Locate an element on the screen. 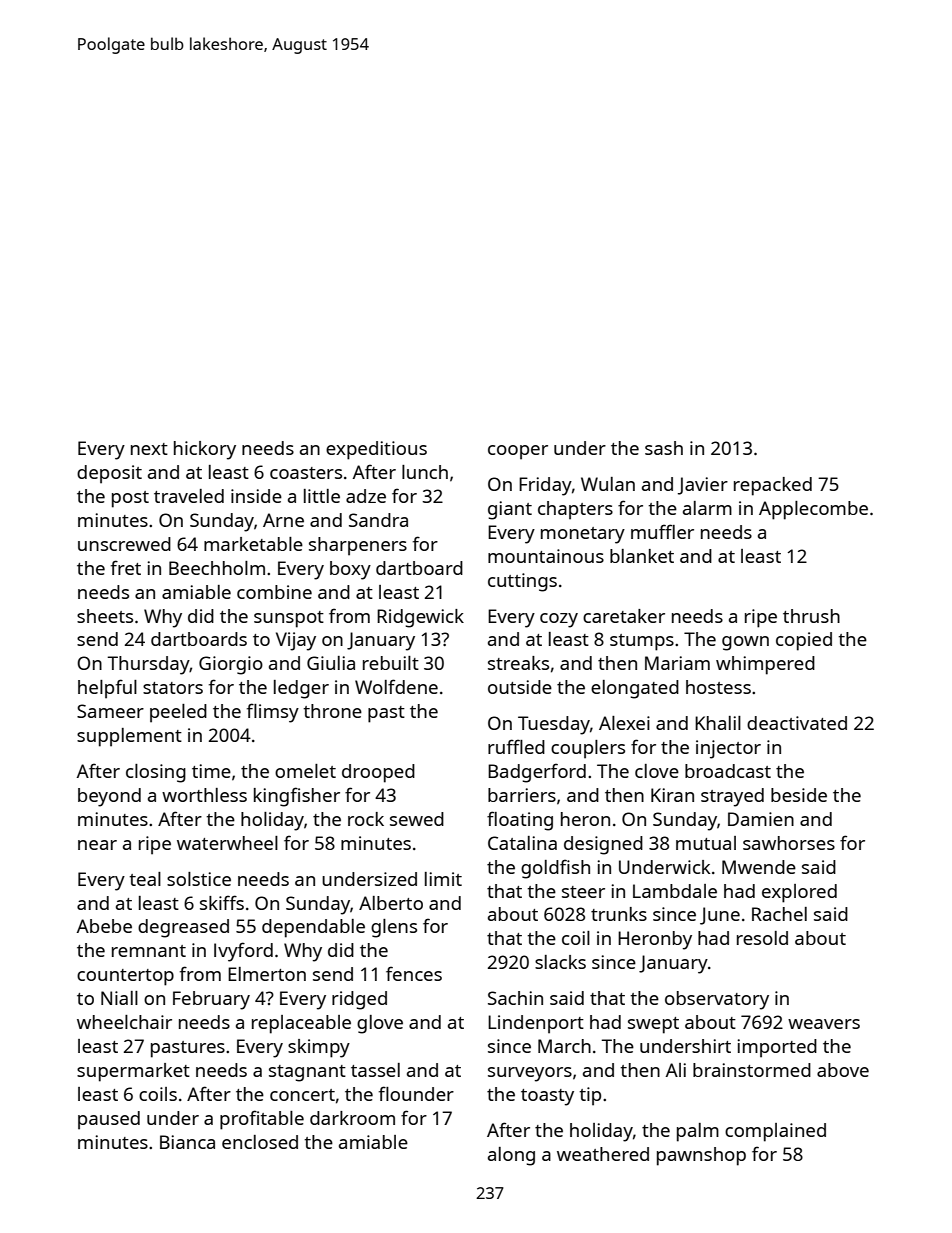 The width and height of the screenshot is (952, 1233). hostess is located at coordinates (718, 687).
